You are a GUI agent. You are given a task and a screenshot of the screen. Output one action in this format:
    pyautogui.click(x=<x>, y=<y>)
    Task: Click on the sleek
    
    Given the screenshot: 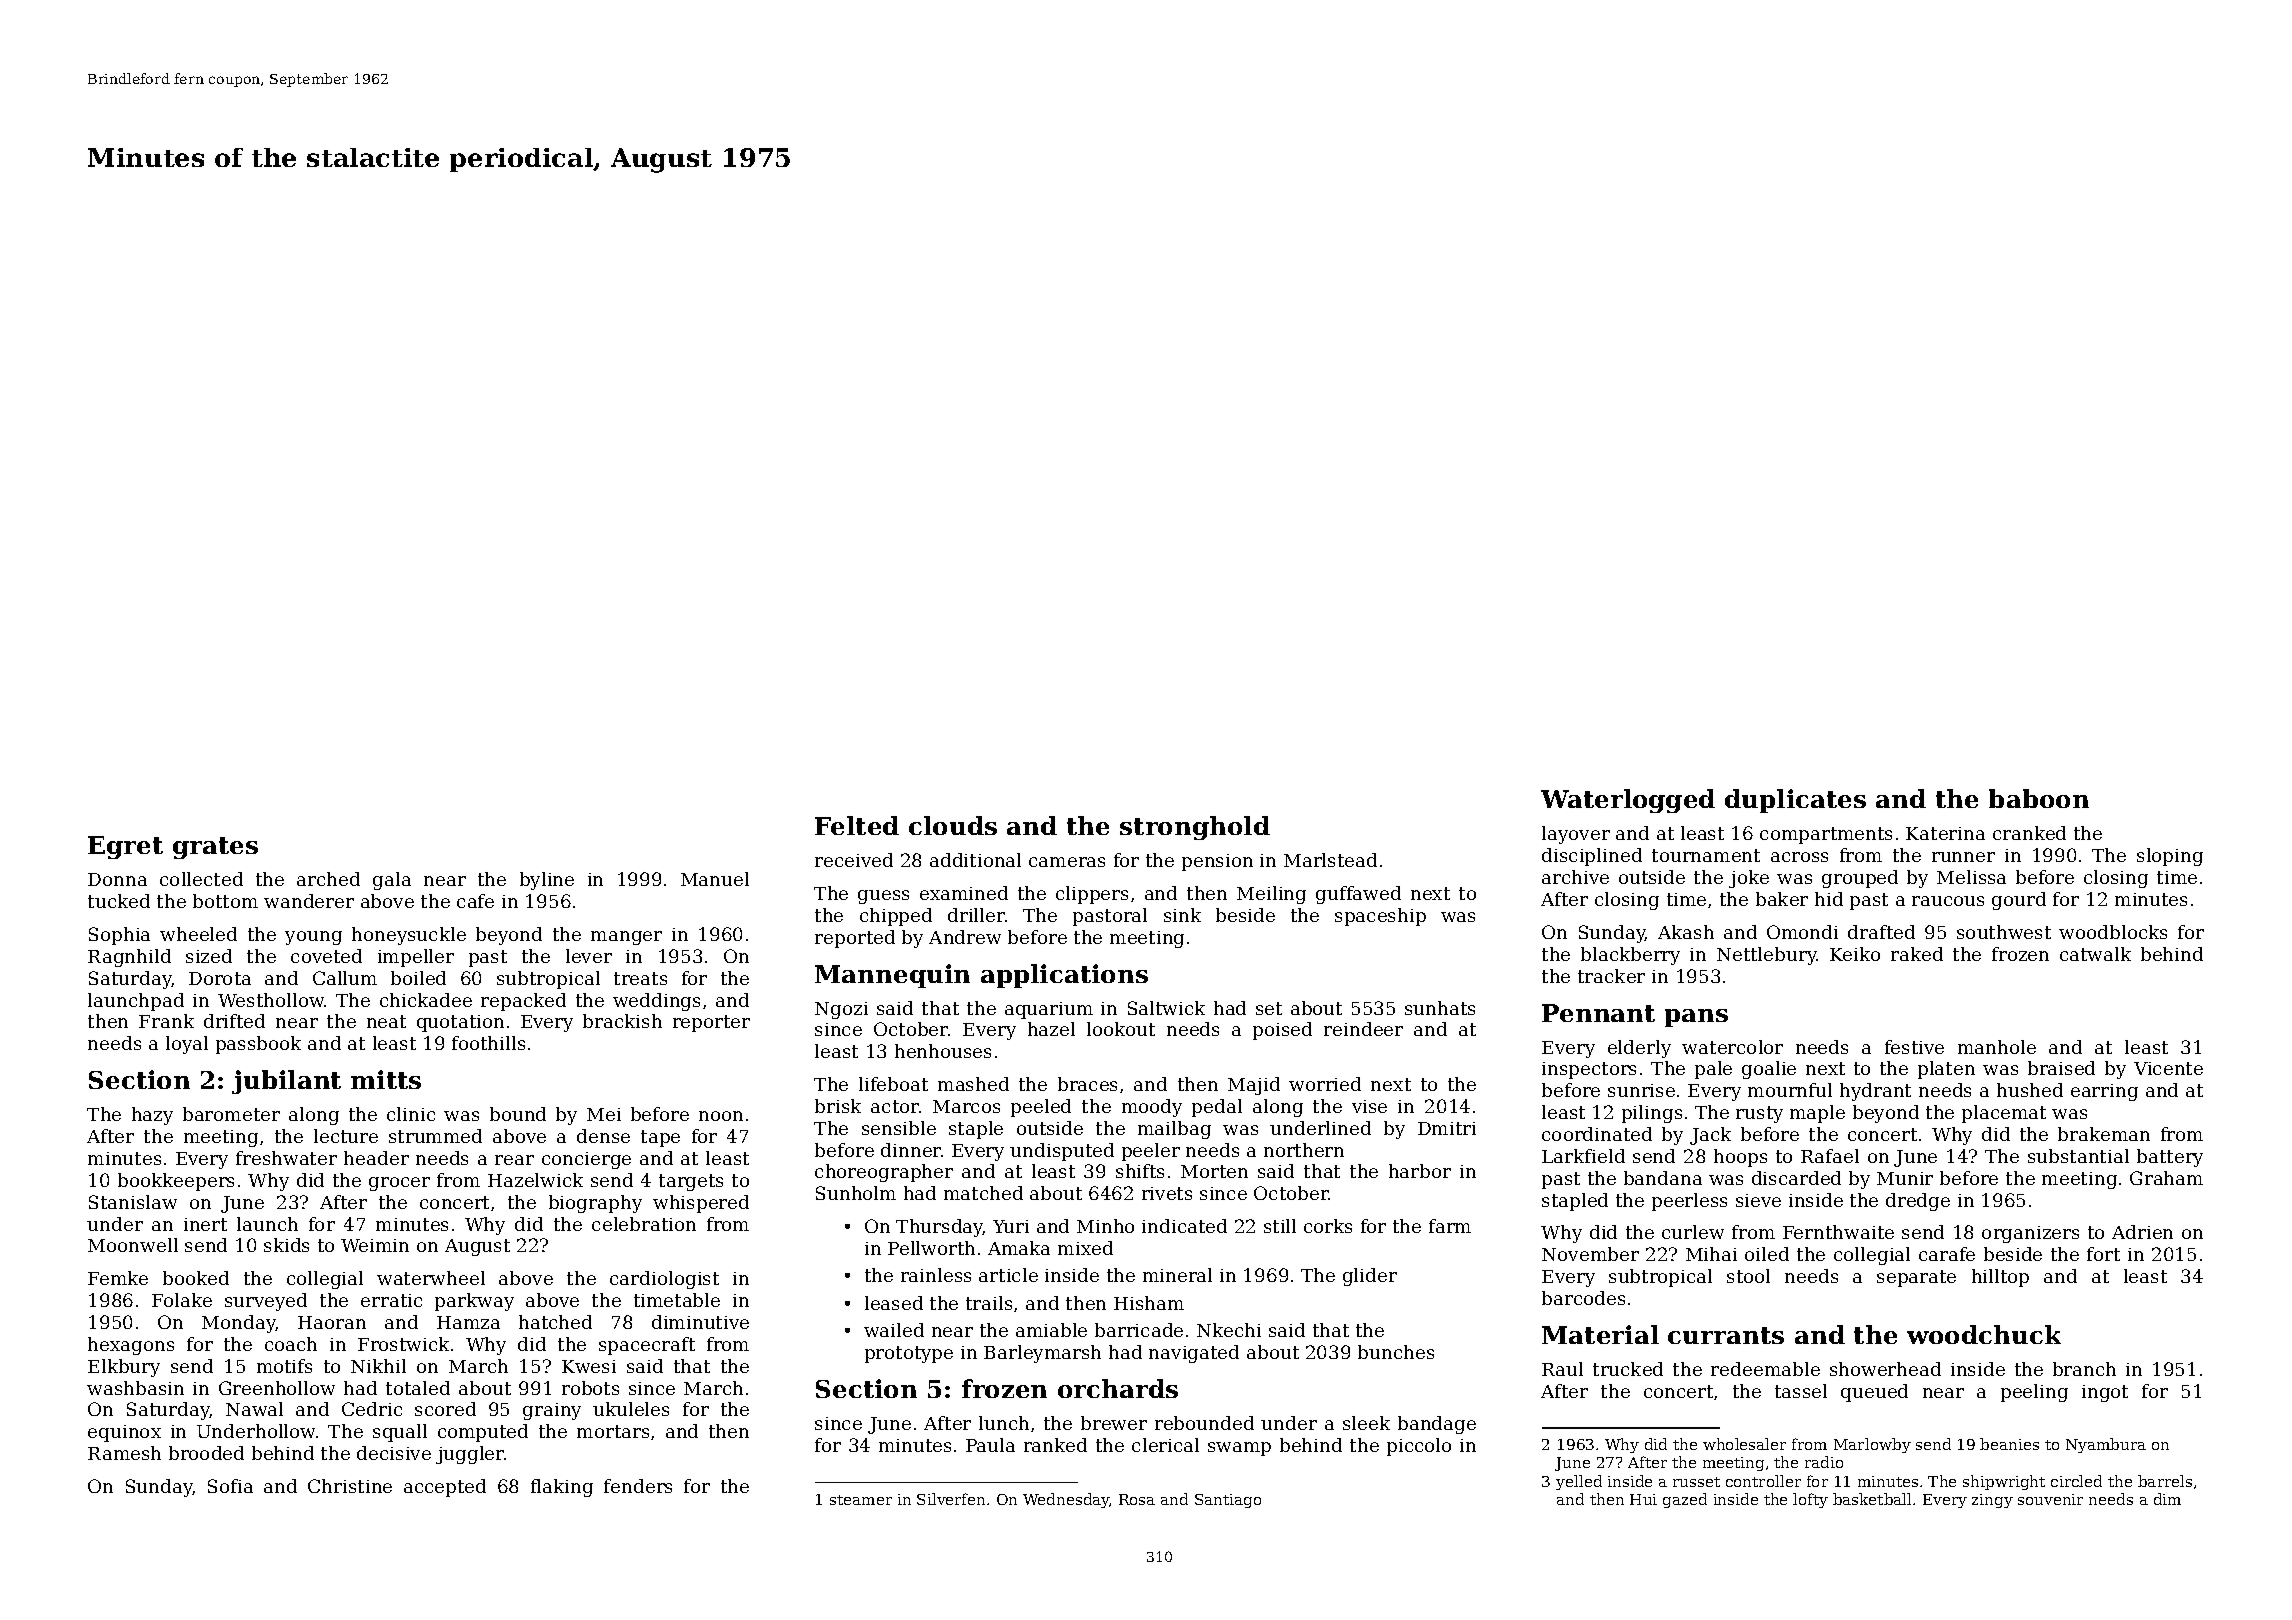 What is the action you would take?
    pyautogui.click(x=1366, y=1423)
